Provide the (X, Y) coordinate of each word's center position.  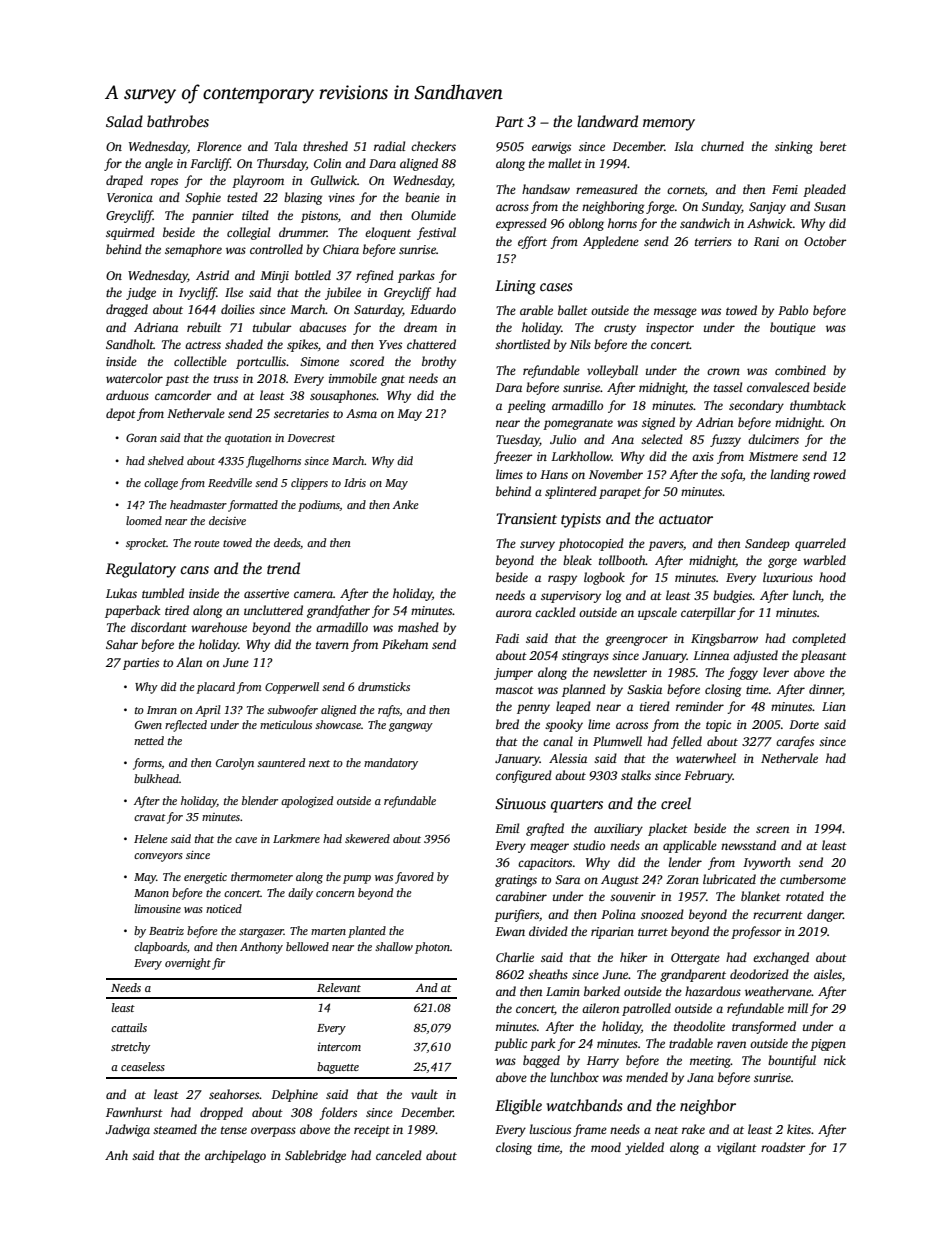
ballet (573, 310)
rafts (389, 711)
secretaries (301, 413)
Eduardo (433, 309)
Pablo (793, 310)
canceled (399, 1155)
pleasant (823, 656)
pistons (319, 217)
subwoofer (292, 711)
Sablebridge (315, 1156)
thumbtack (818, 405)
